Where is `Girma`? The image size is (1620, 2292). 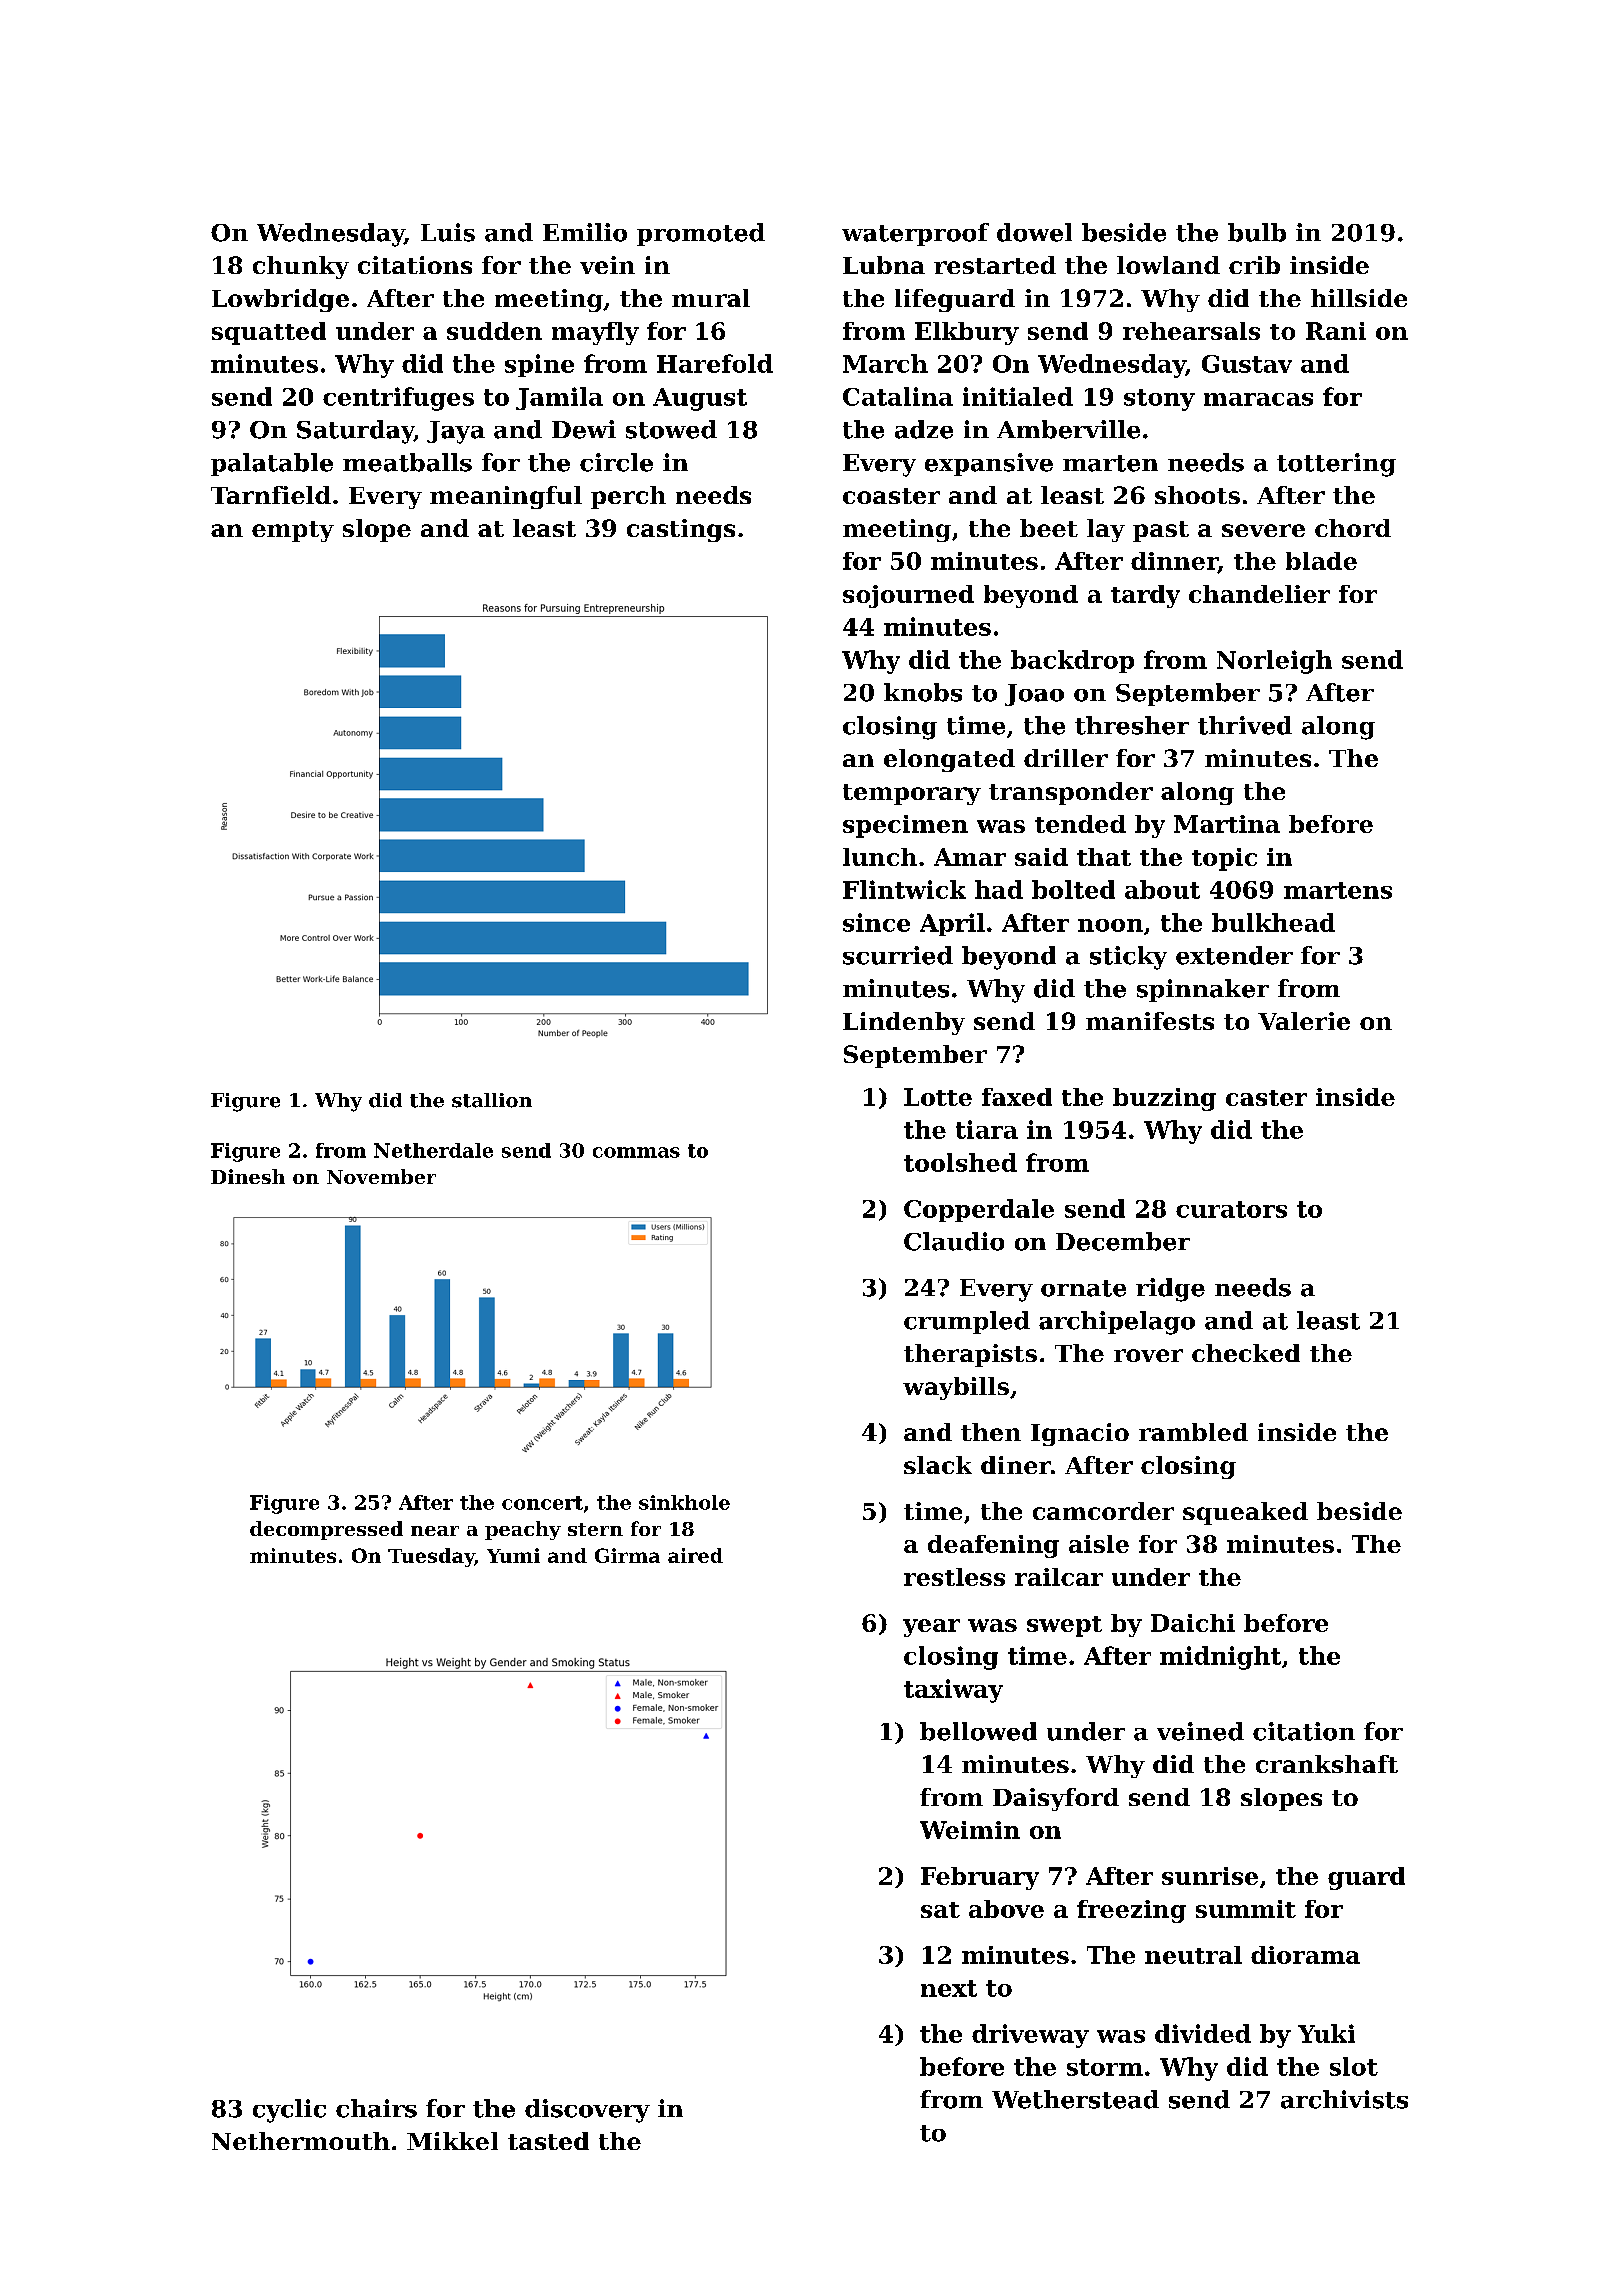
Girma is located at coordinates (627, 1555).
